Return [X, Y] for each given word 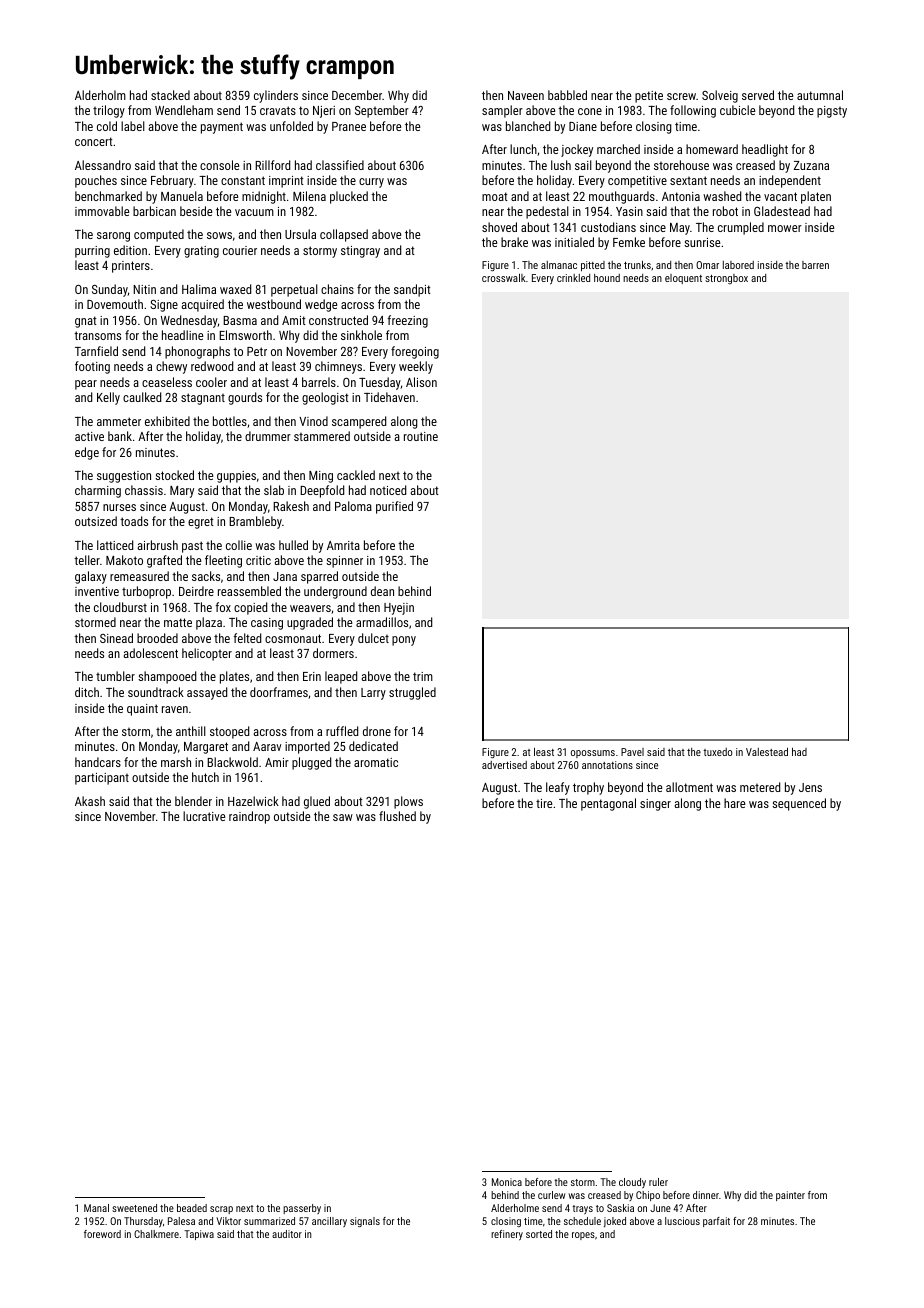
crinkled [573, 278]
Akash [90, 801]
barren [815, 265]
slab [274, 490]
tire [544, 803]
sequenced [799, 804]
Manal [96, 1208]
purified [394, 507]
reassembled [249, 591]
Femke [629, 242]
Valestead [767, 751]
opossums [593, 754]
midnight [264, 197]
